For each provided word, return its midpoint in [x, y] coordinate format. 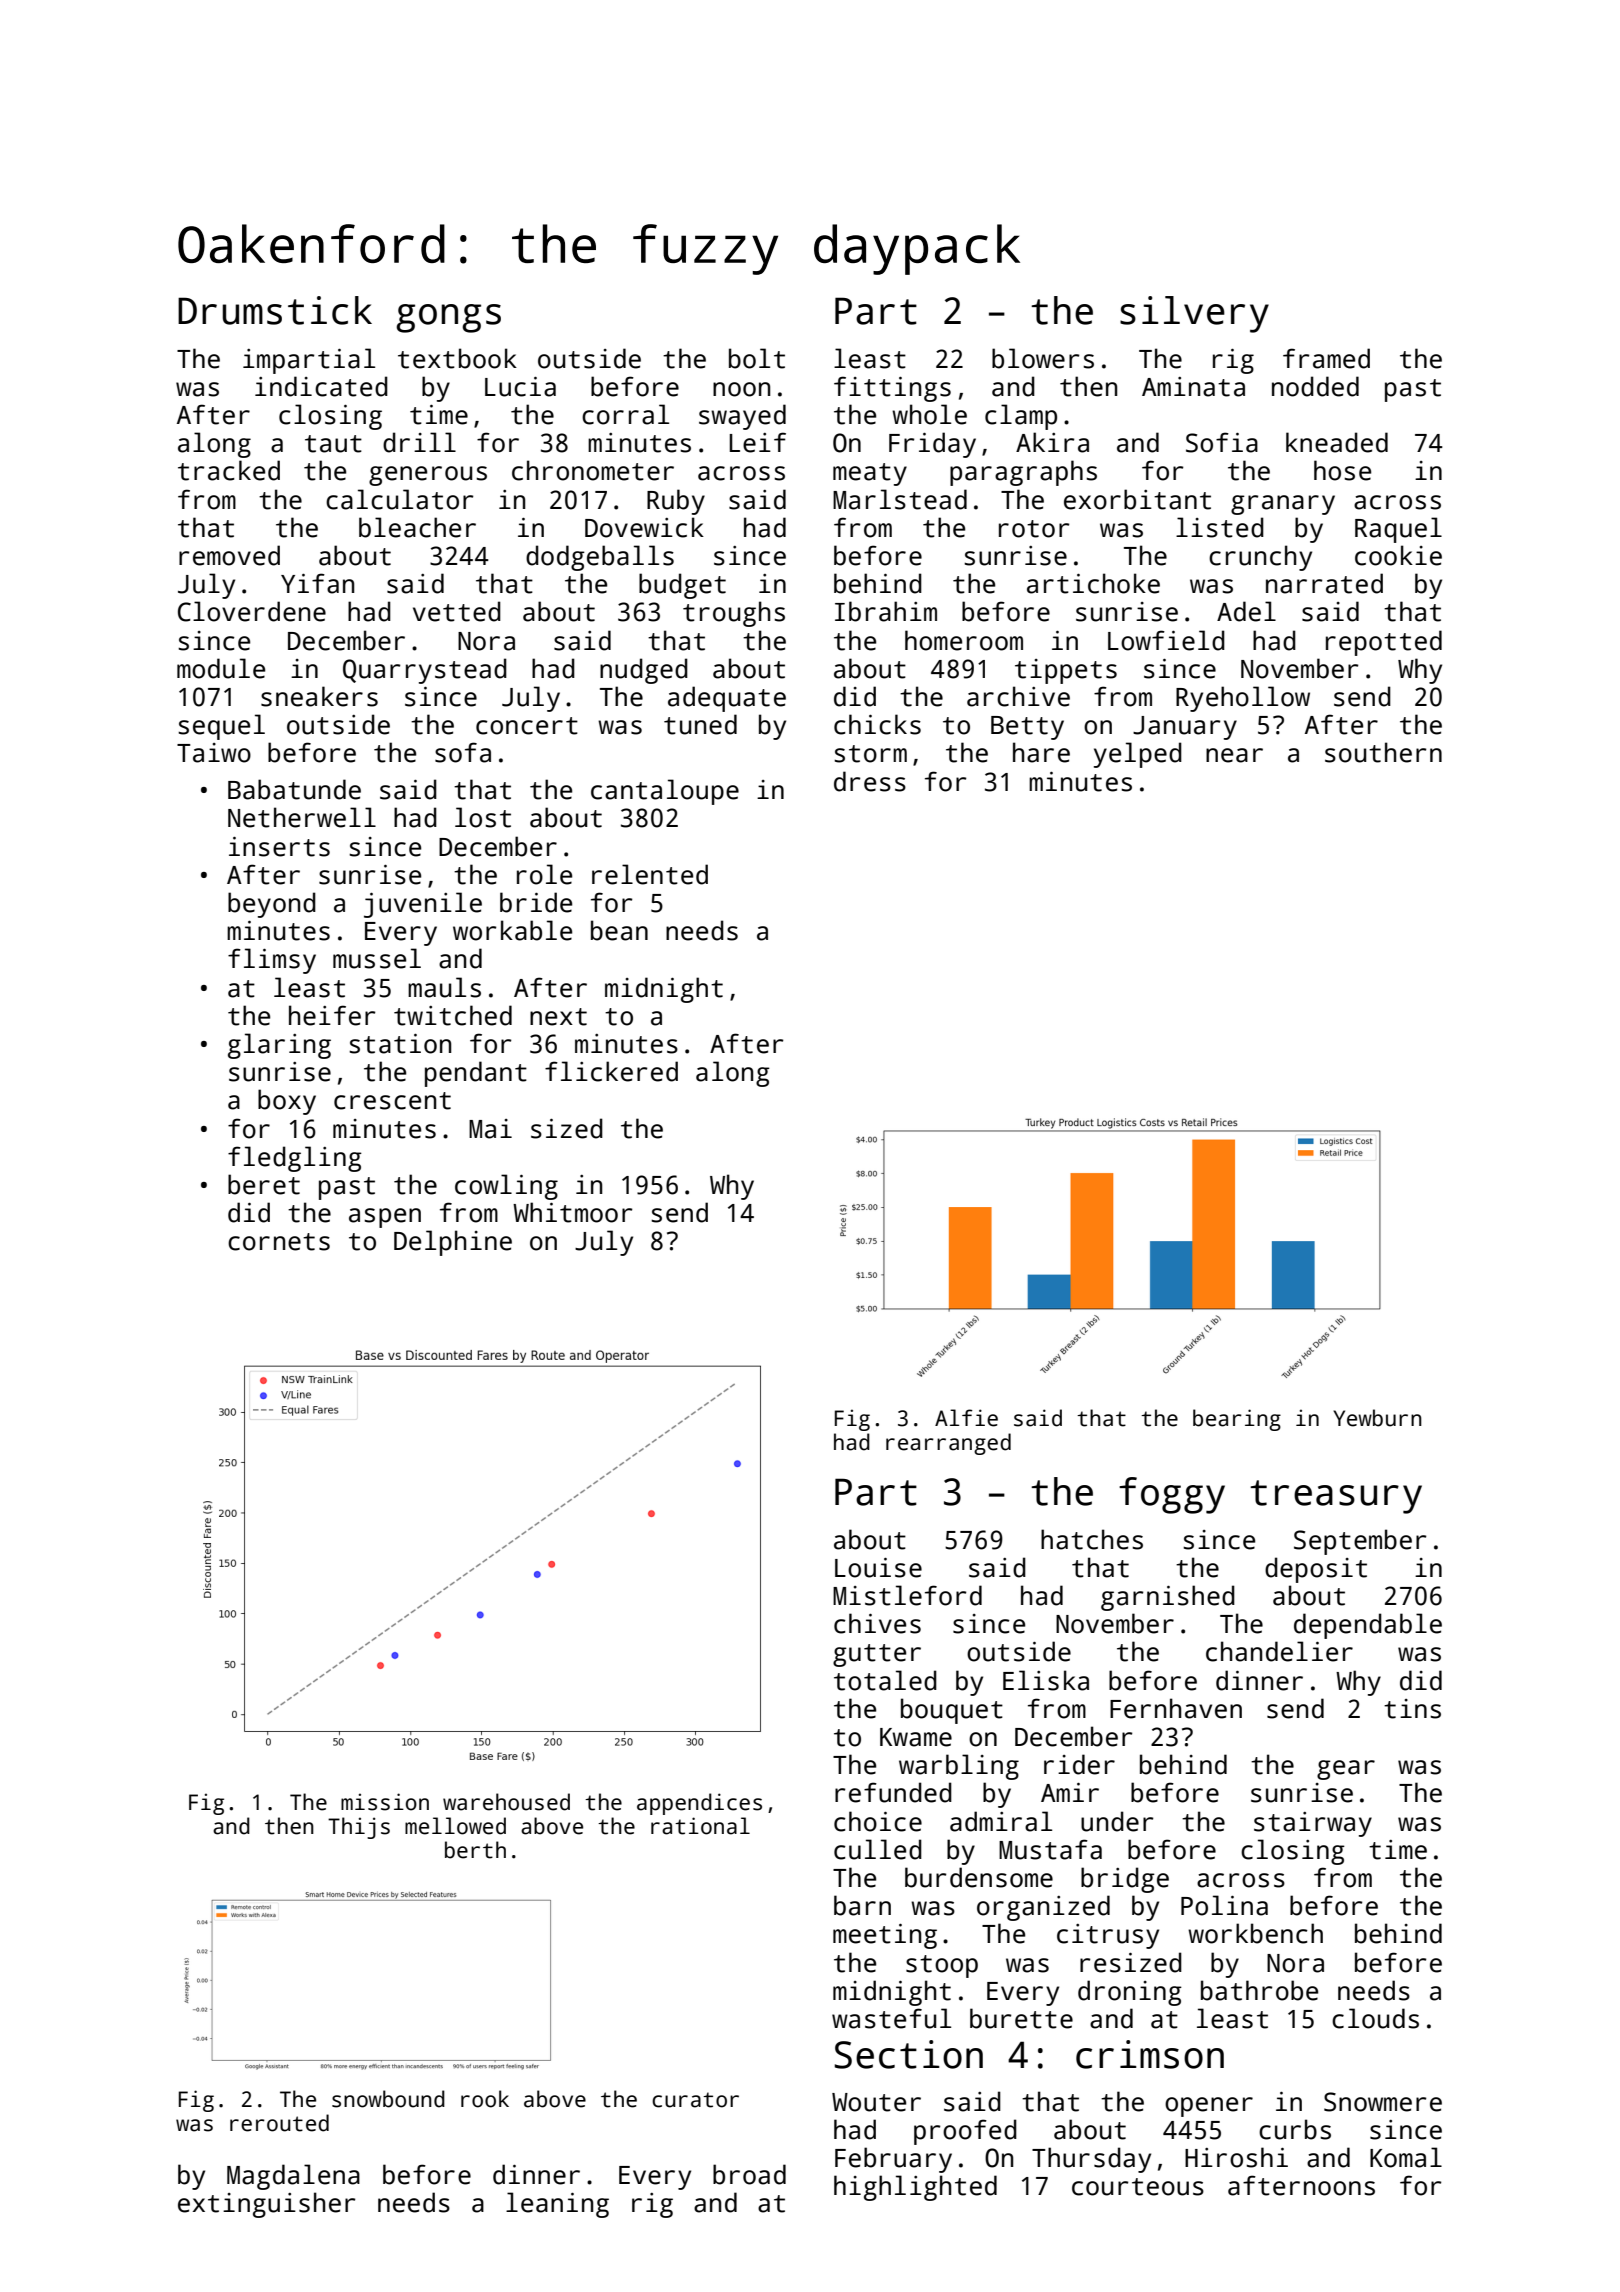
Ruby [676, 502]
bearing [1237, 1420]
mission [385, 1802]
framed [1326, 358]
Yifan [317, 583]
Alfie [966, 1418]
